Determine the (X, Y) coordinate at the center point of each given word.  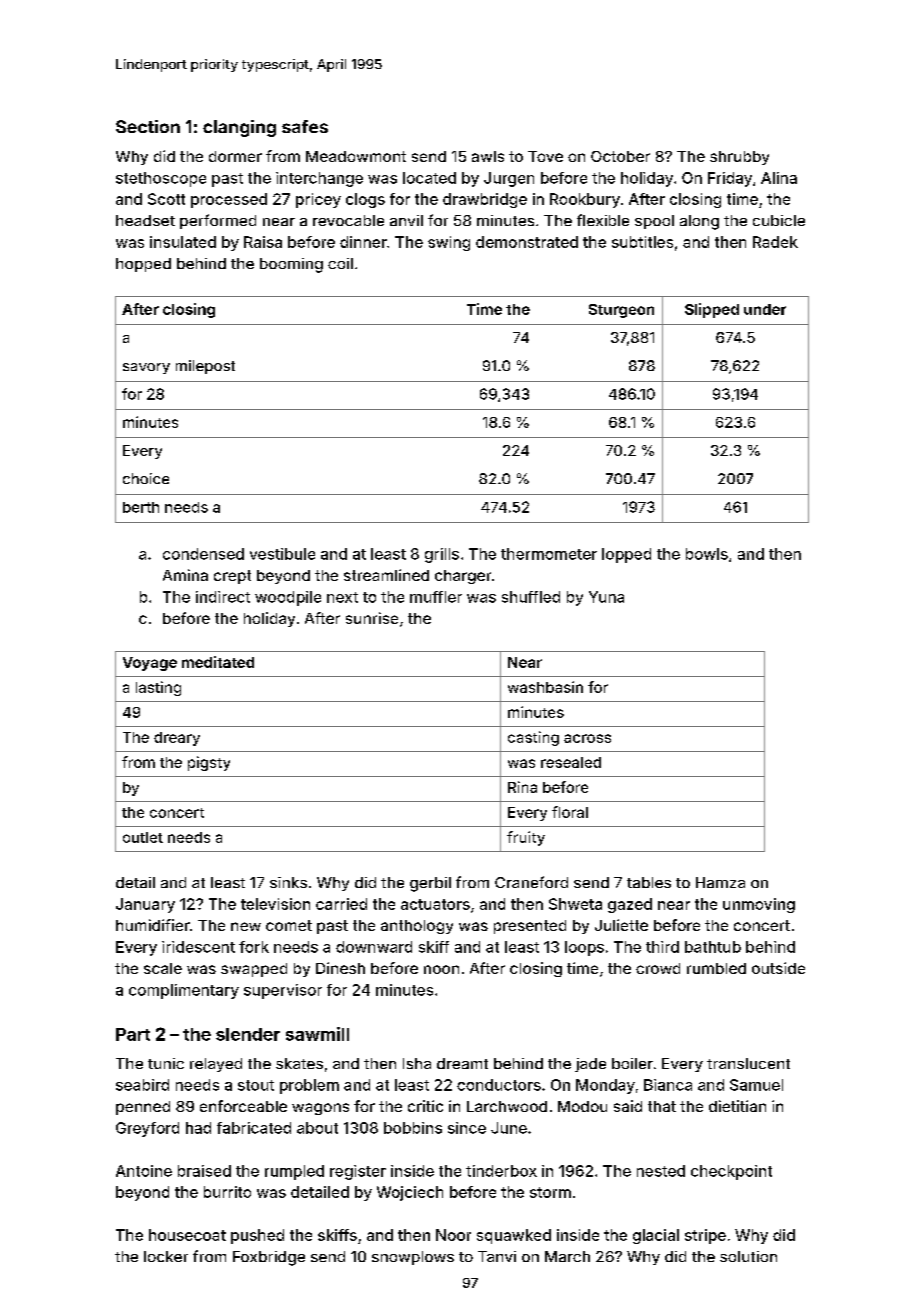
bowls (707, 554)
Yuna (606, 597)
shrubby (739, 158)
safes (305, 126)
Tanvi (497, 1256)
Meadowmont (356, 156)
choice (146, 478)
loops (584, 948)
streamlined (386, 575)
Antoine (144, 1171)
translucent (748, 1063)
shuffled (531, 597)
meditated (218, 662)
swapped (254, 970)
